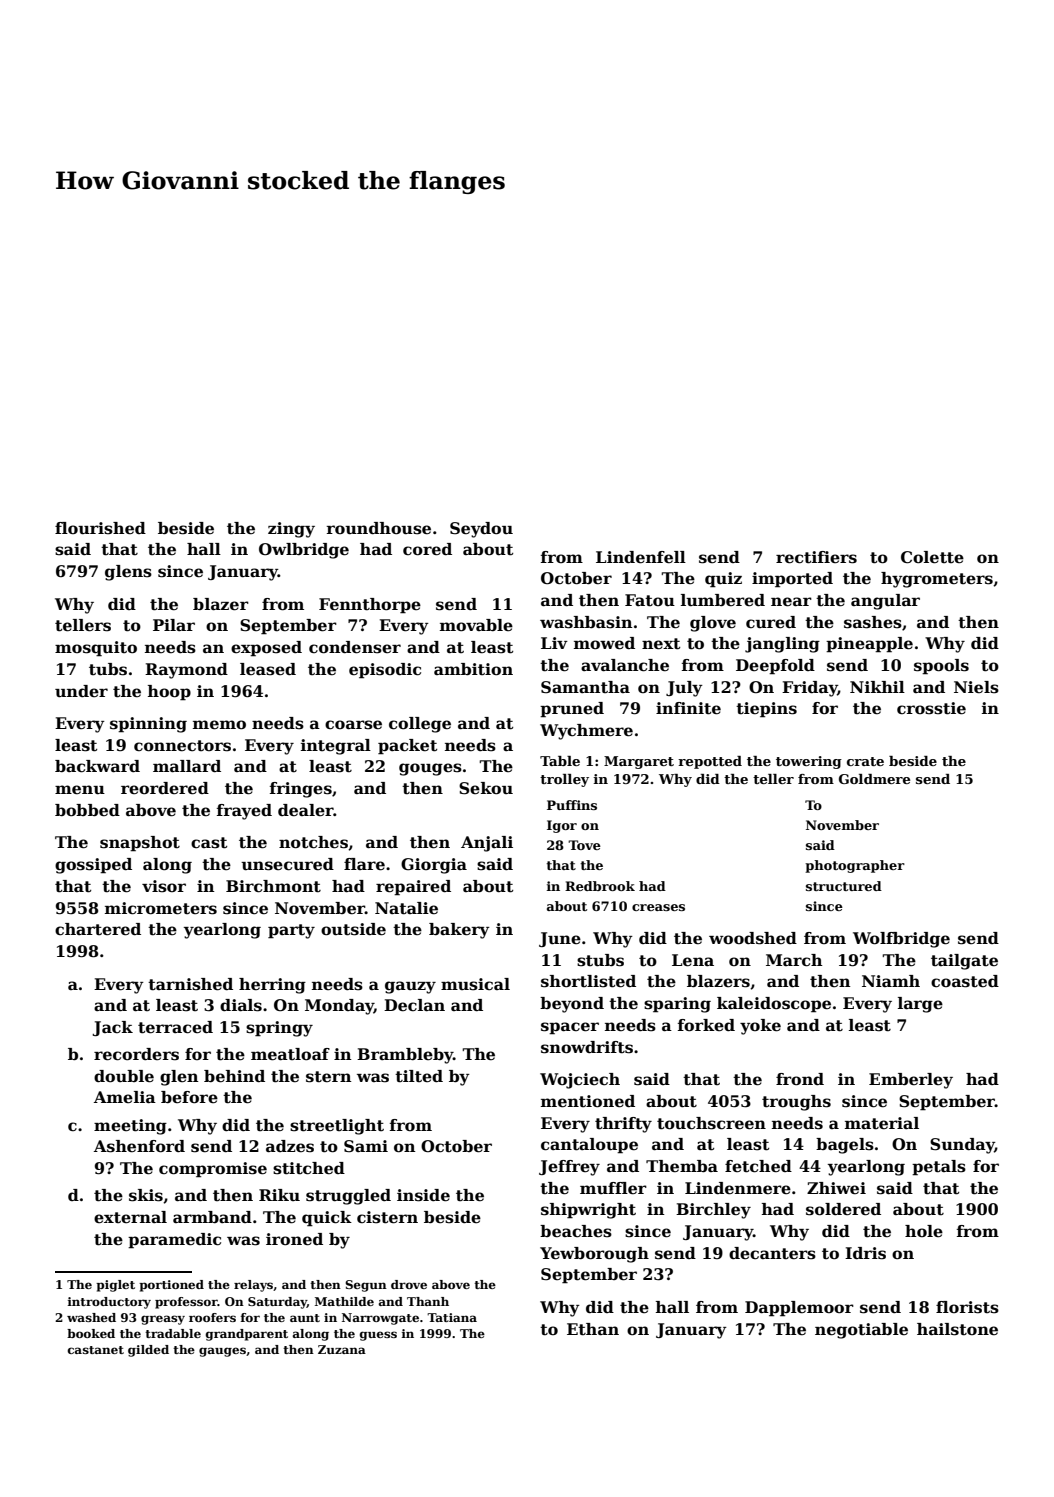  Describe the element at coordinates (247, 1335) in the page. I see `grandparent` at that location.
